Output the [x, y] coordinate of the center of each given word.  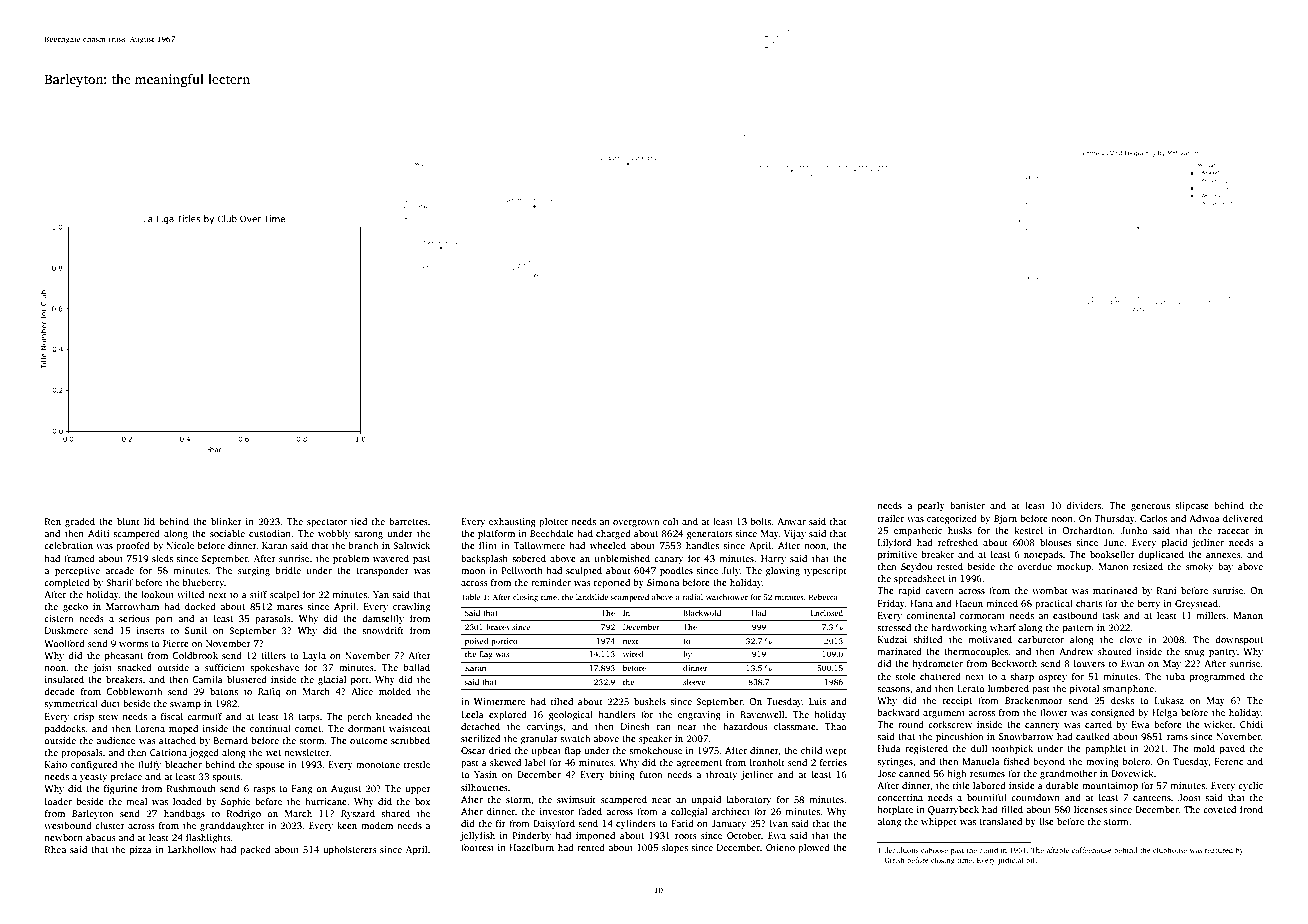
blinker [226, 521]
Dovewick [1132, 773]
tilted [562, 701]
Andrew [1076, 651]
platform [496, 534]
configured [94, 765]
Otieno [780, 847]
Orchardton [1087, 530]
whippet [939, 822]
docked [200, 606]
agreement [699, 764]
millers [1211, 615]
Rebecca [823, 597]
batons [224, 691]
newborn [63, 837]
